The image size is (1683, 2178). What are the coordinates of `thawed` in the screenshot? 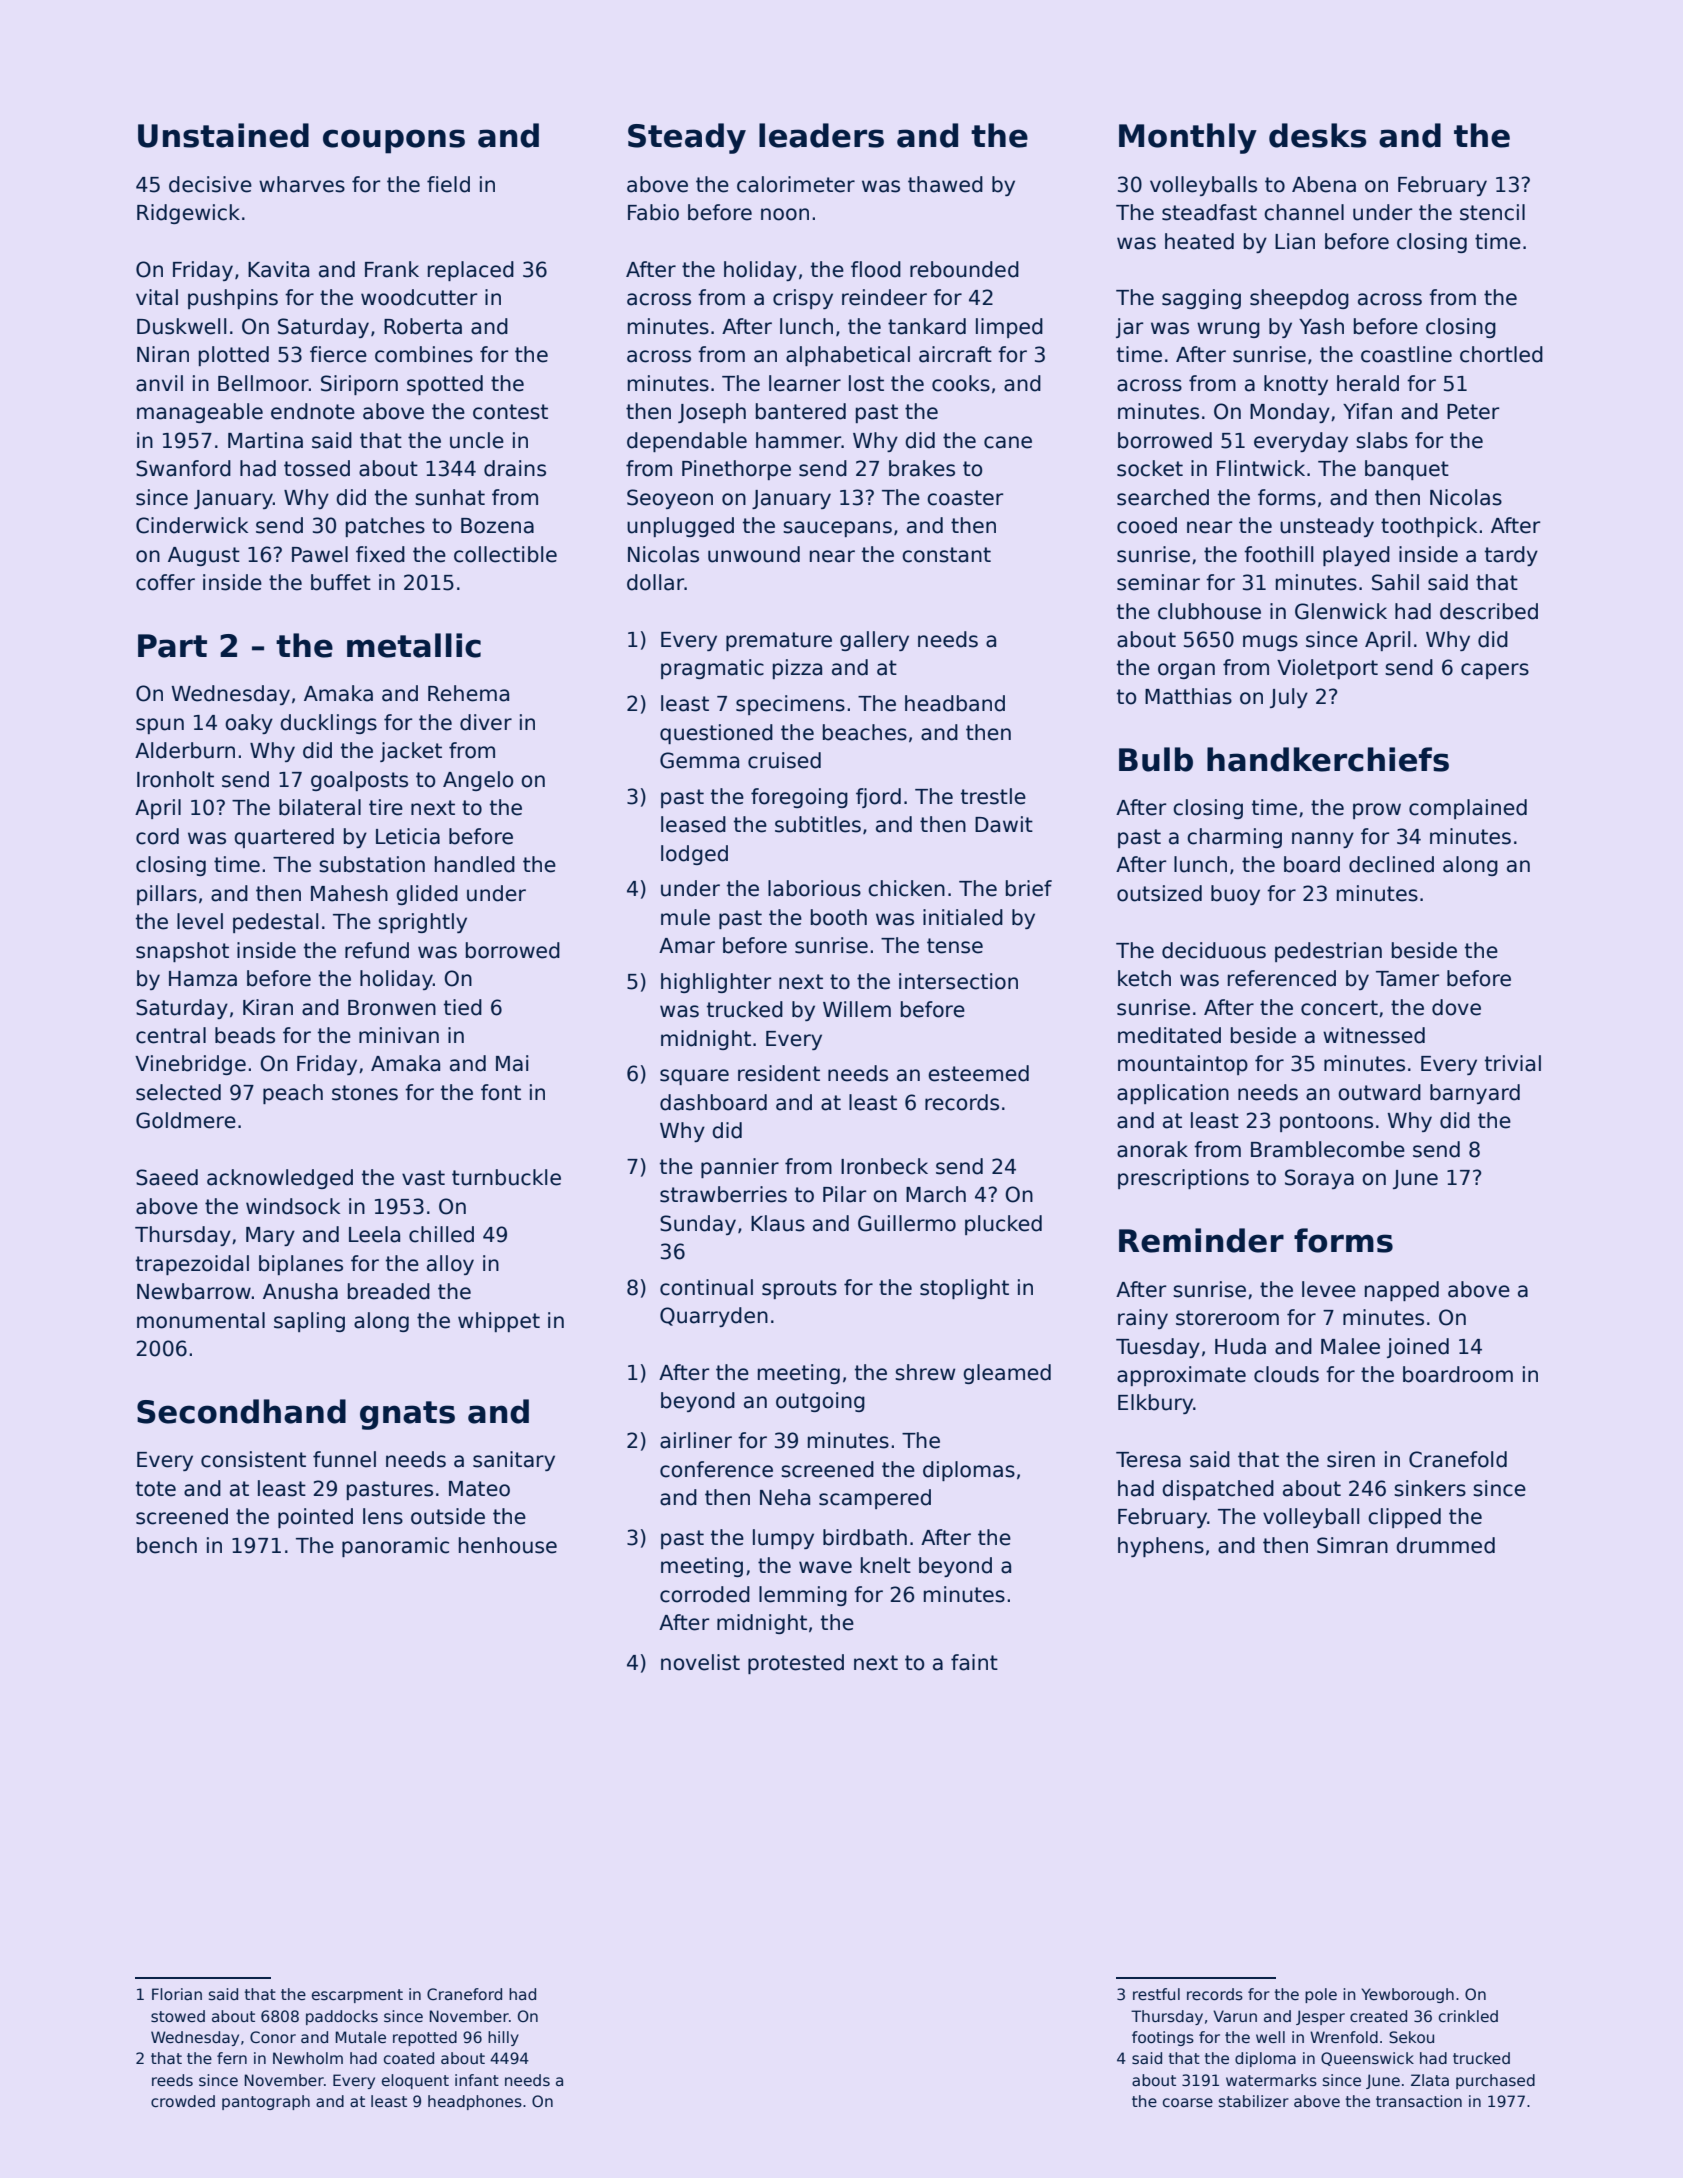 It's located at (945, 184).
